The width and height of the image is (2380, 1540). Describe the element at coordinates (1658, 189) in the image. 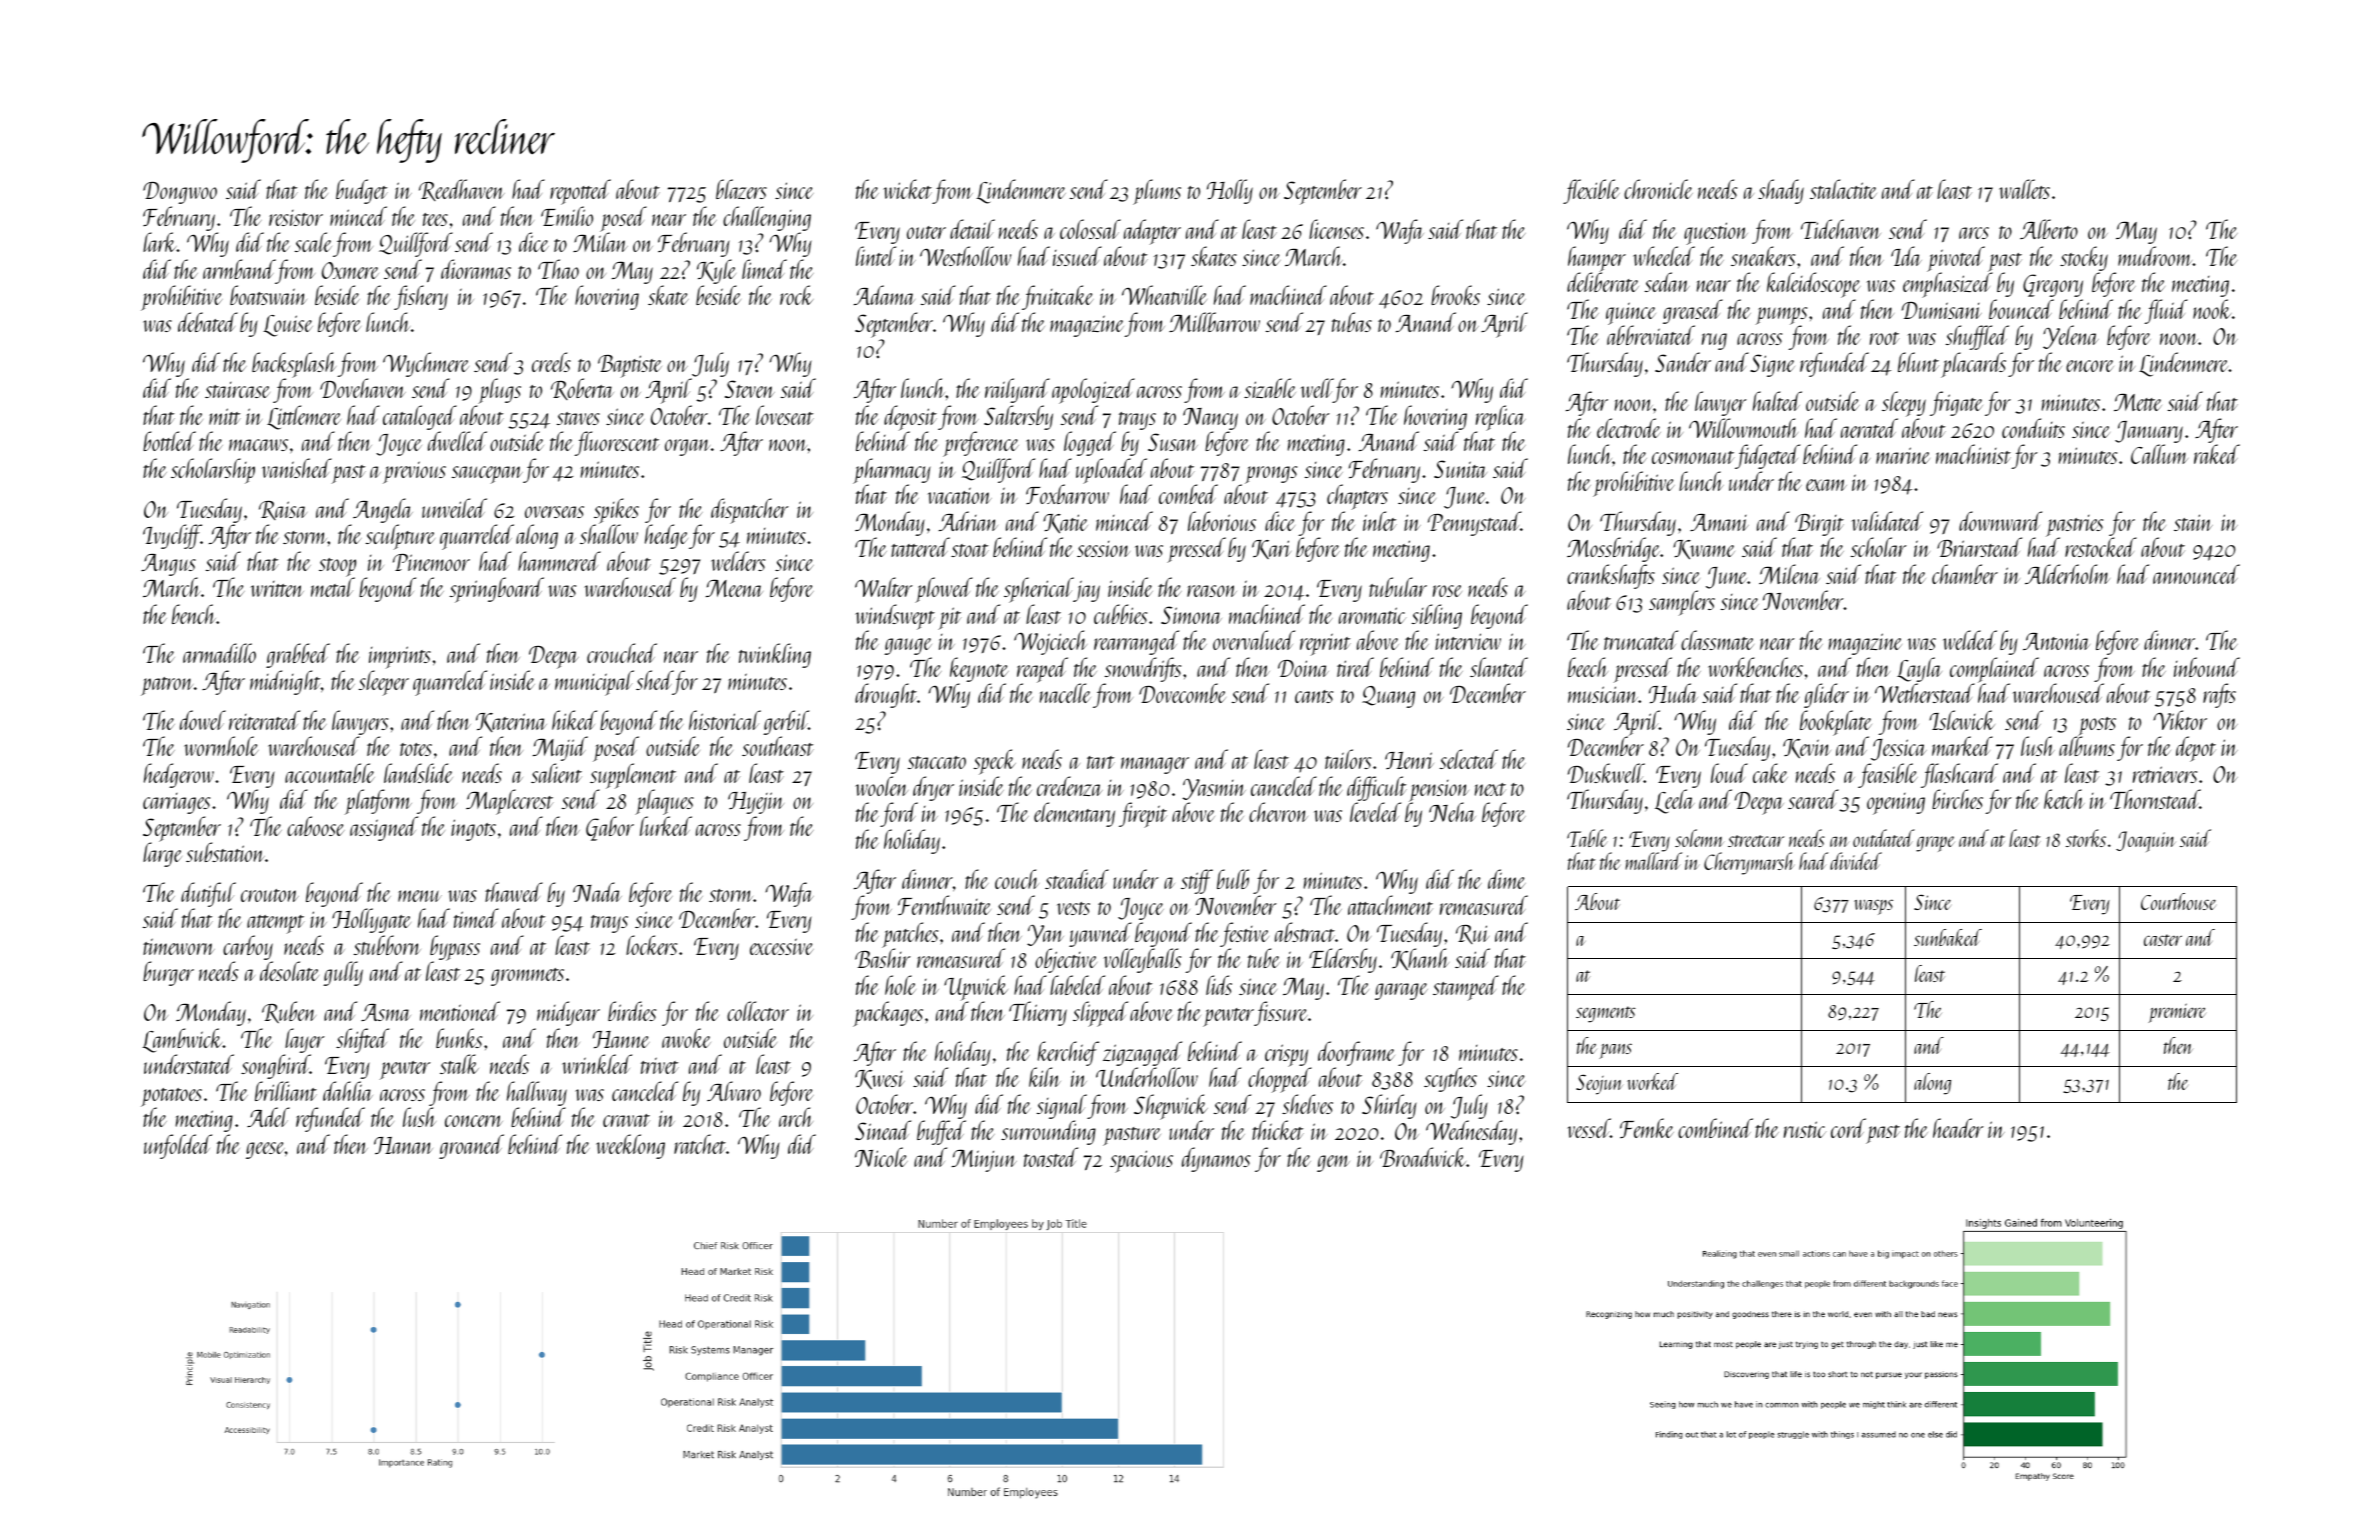

I see `chronicle` at that location.
